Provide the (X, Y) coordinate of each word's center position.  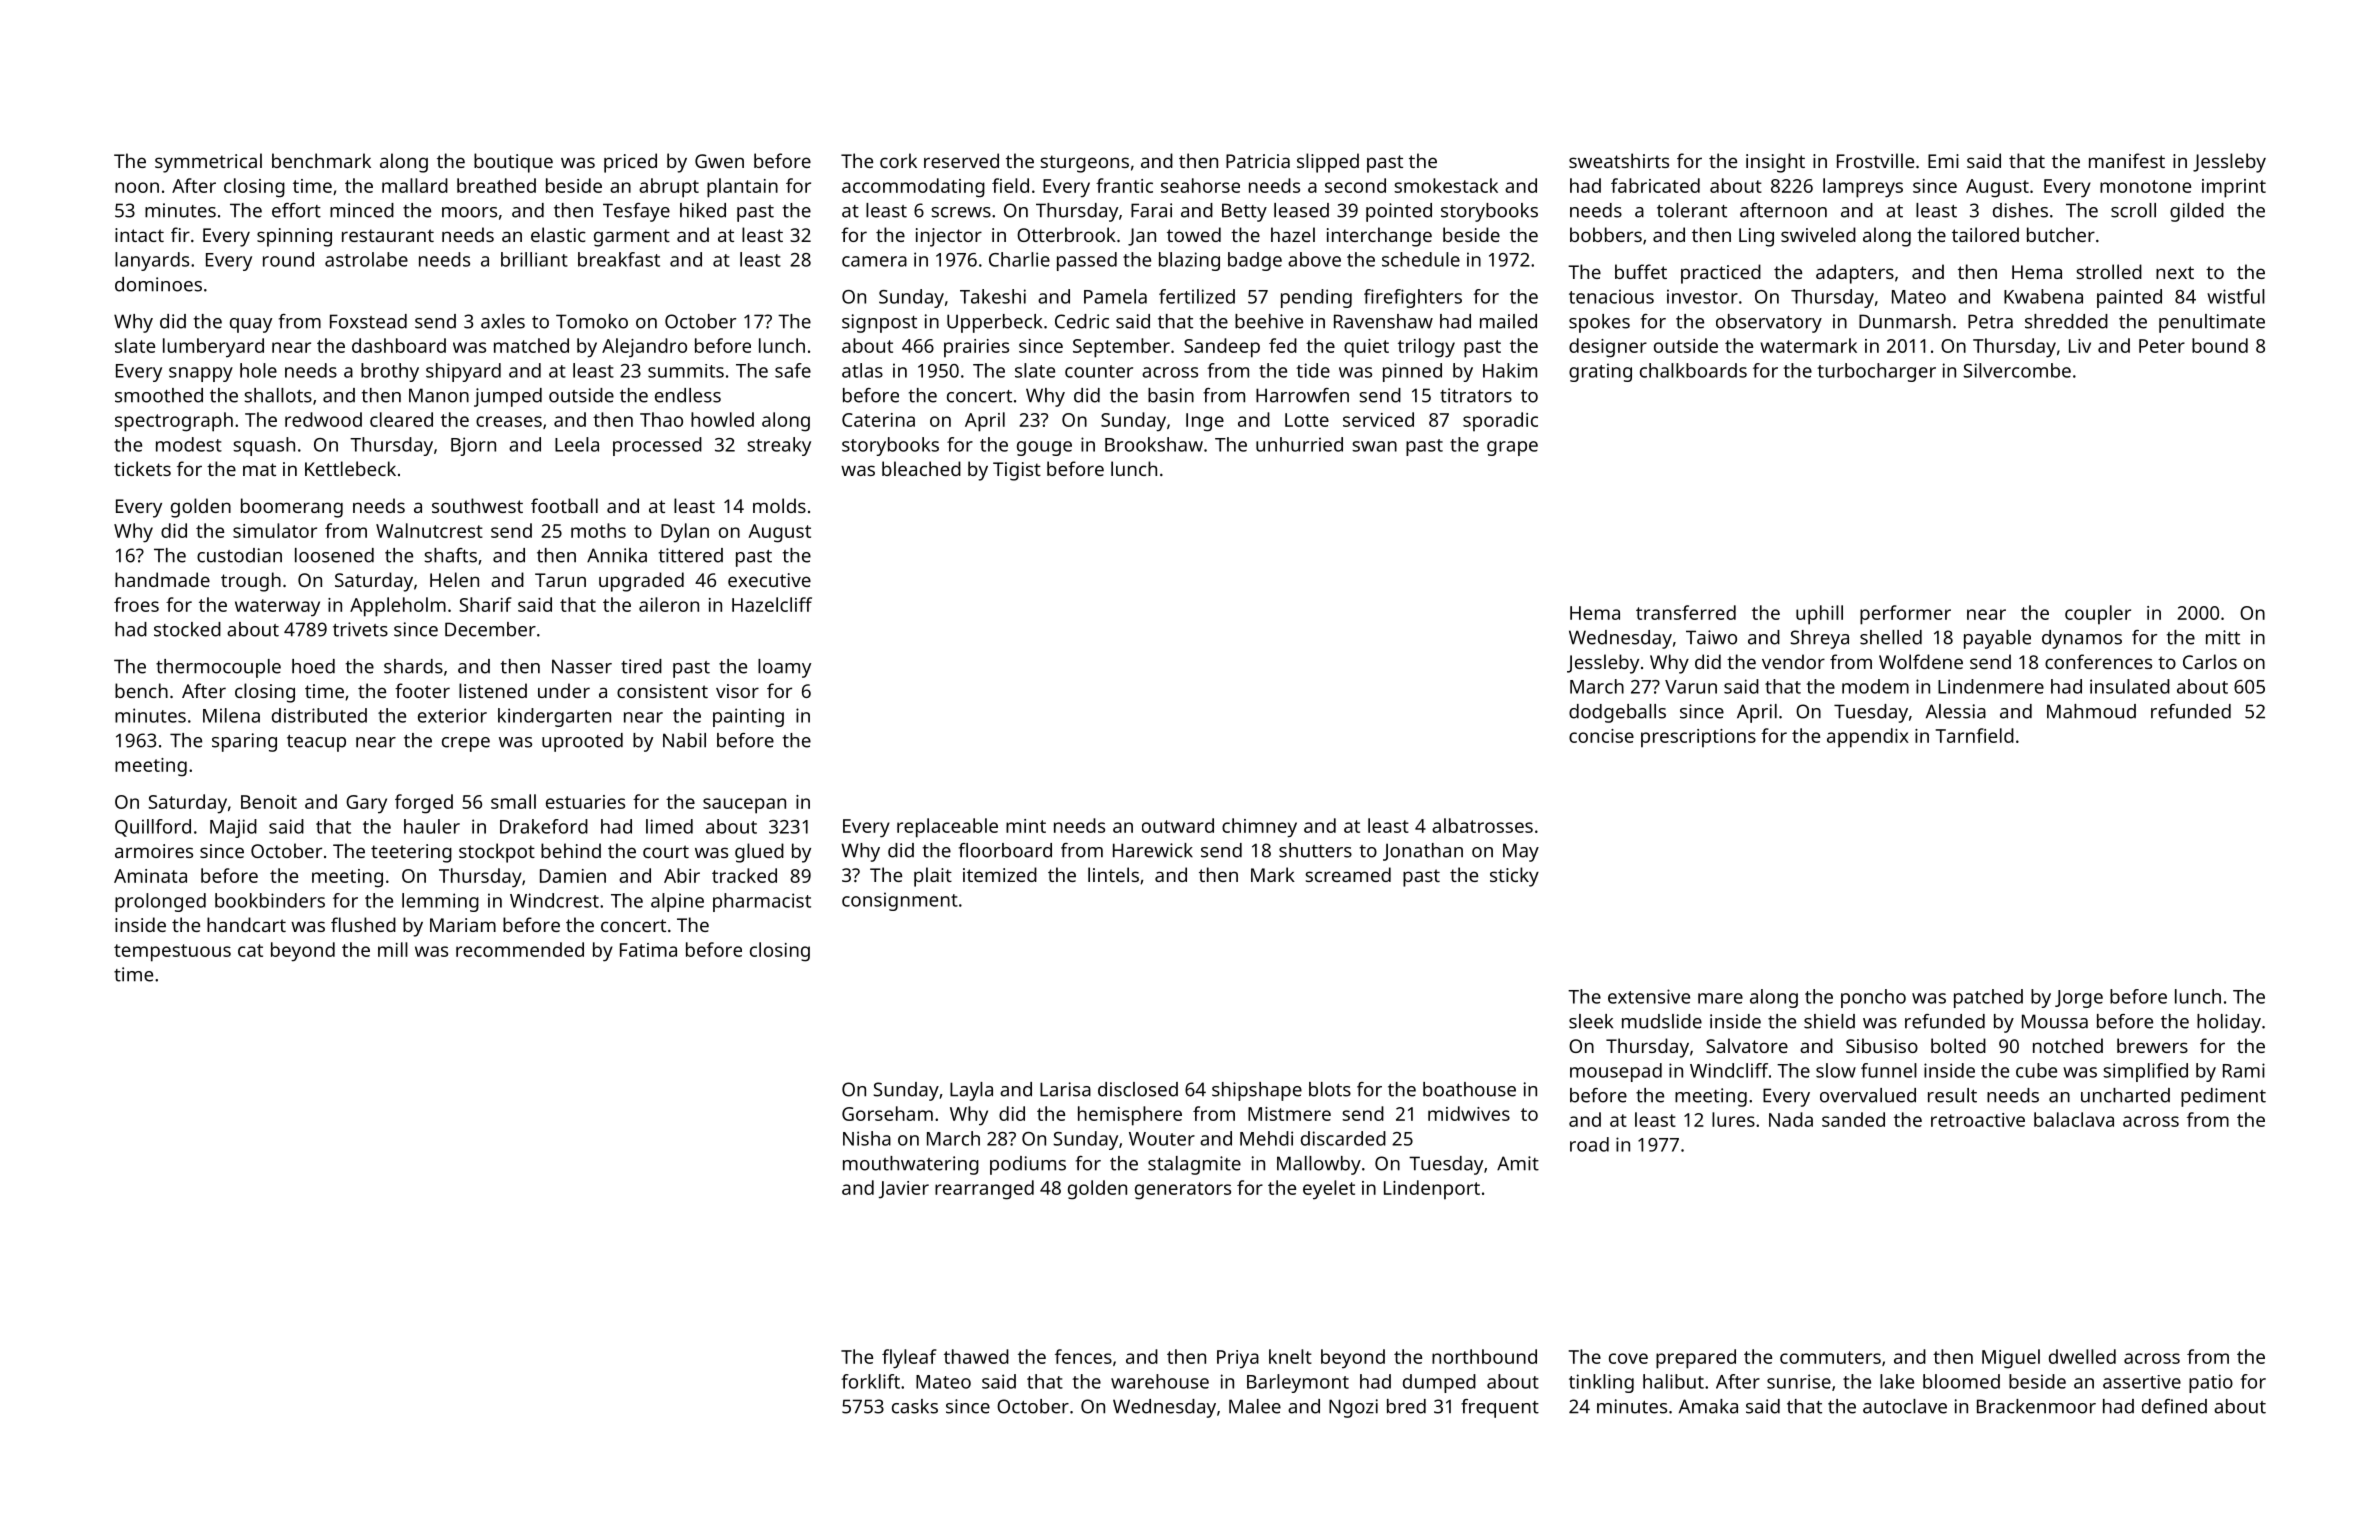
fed (1283, 345)
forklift (870, 1381)
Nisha (867, 1138)
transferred (1686, 612)
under (564, 690)
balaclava (2074, 1119)
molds (779, 505)
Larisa (1065, 1089)
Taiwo (1711, 637)
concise (1601, 736)
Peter (2162, 346)
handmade (162, 579)
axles (503, 321)
